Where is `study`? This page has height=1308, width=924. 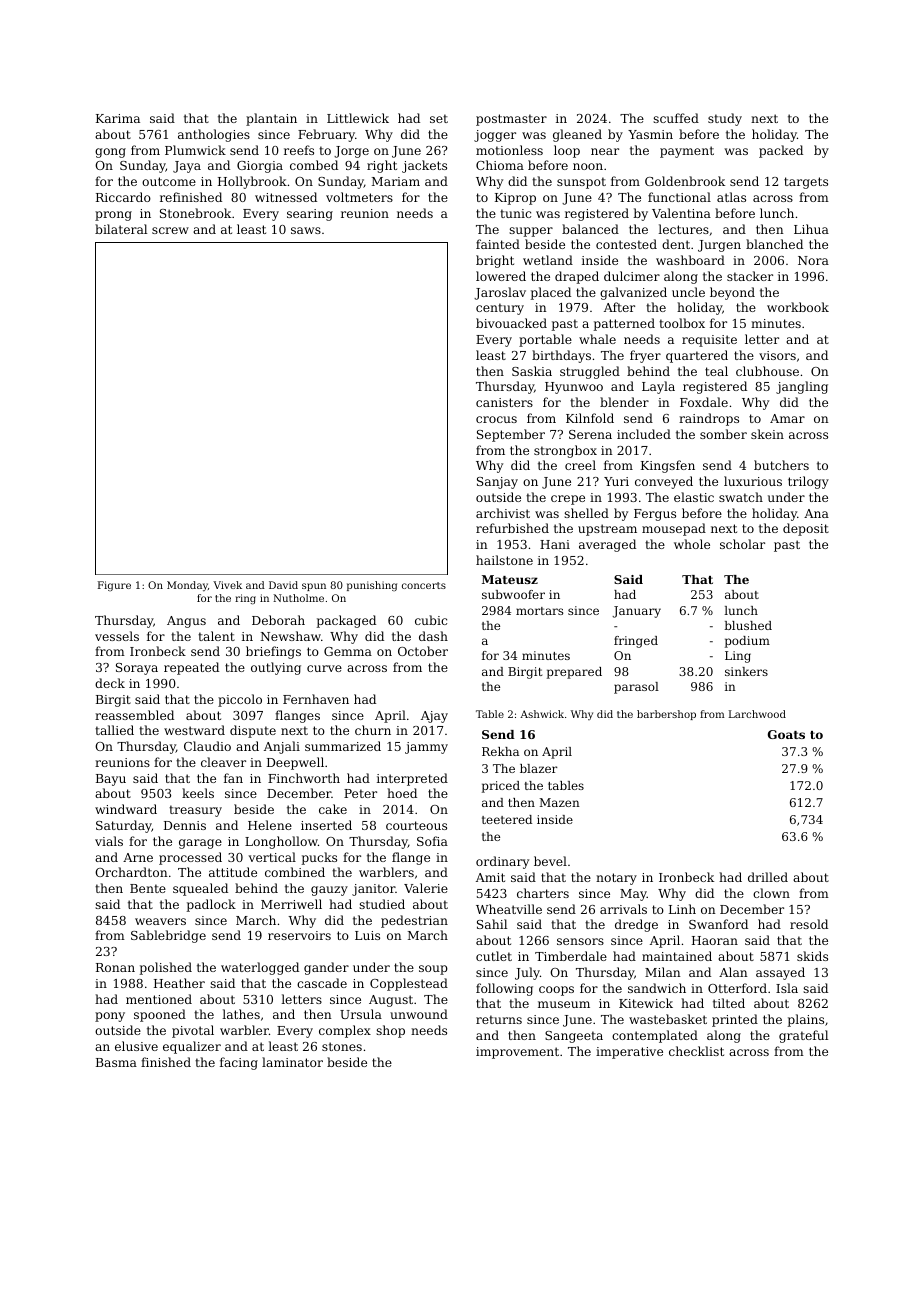 study is located at coordinates (725, 119).
